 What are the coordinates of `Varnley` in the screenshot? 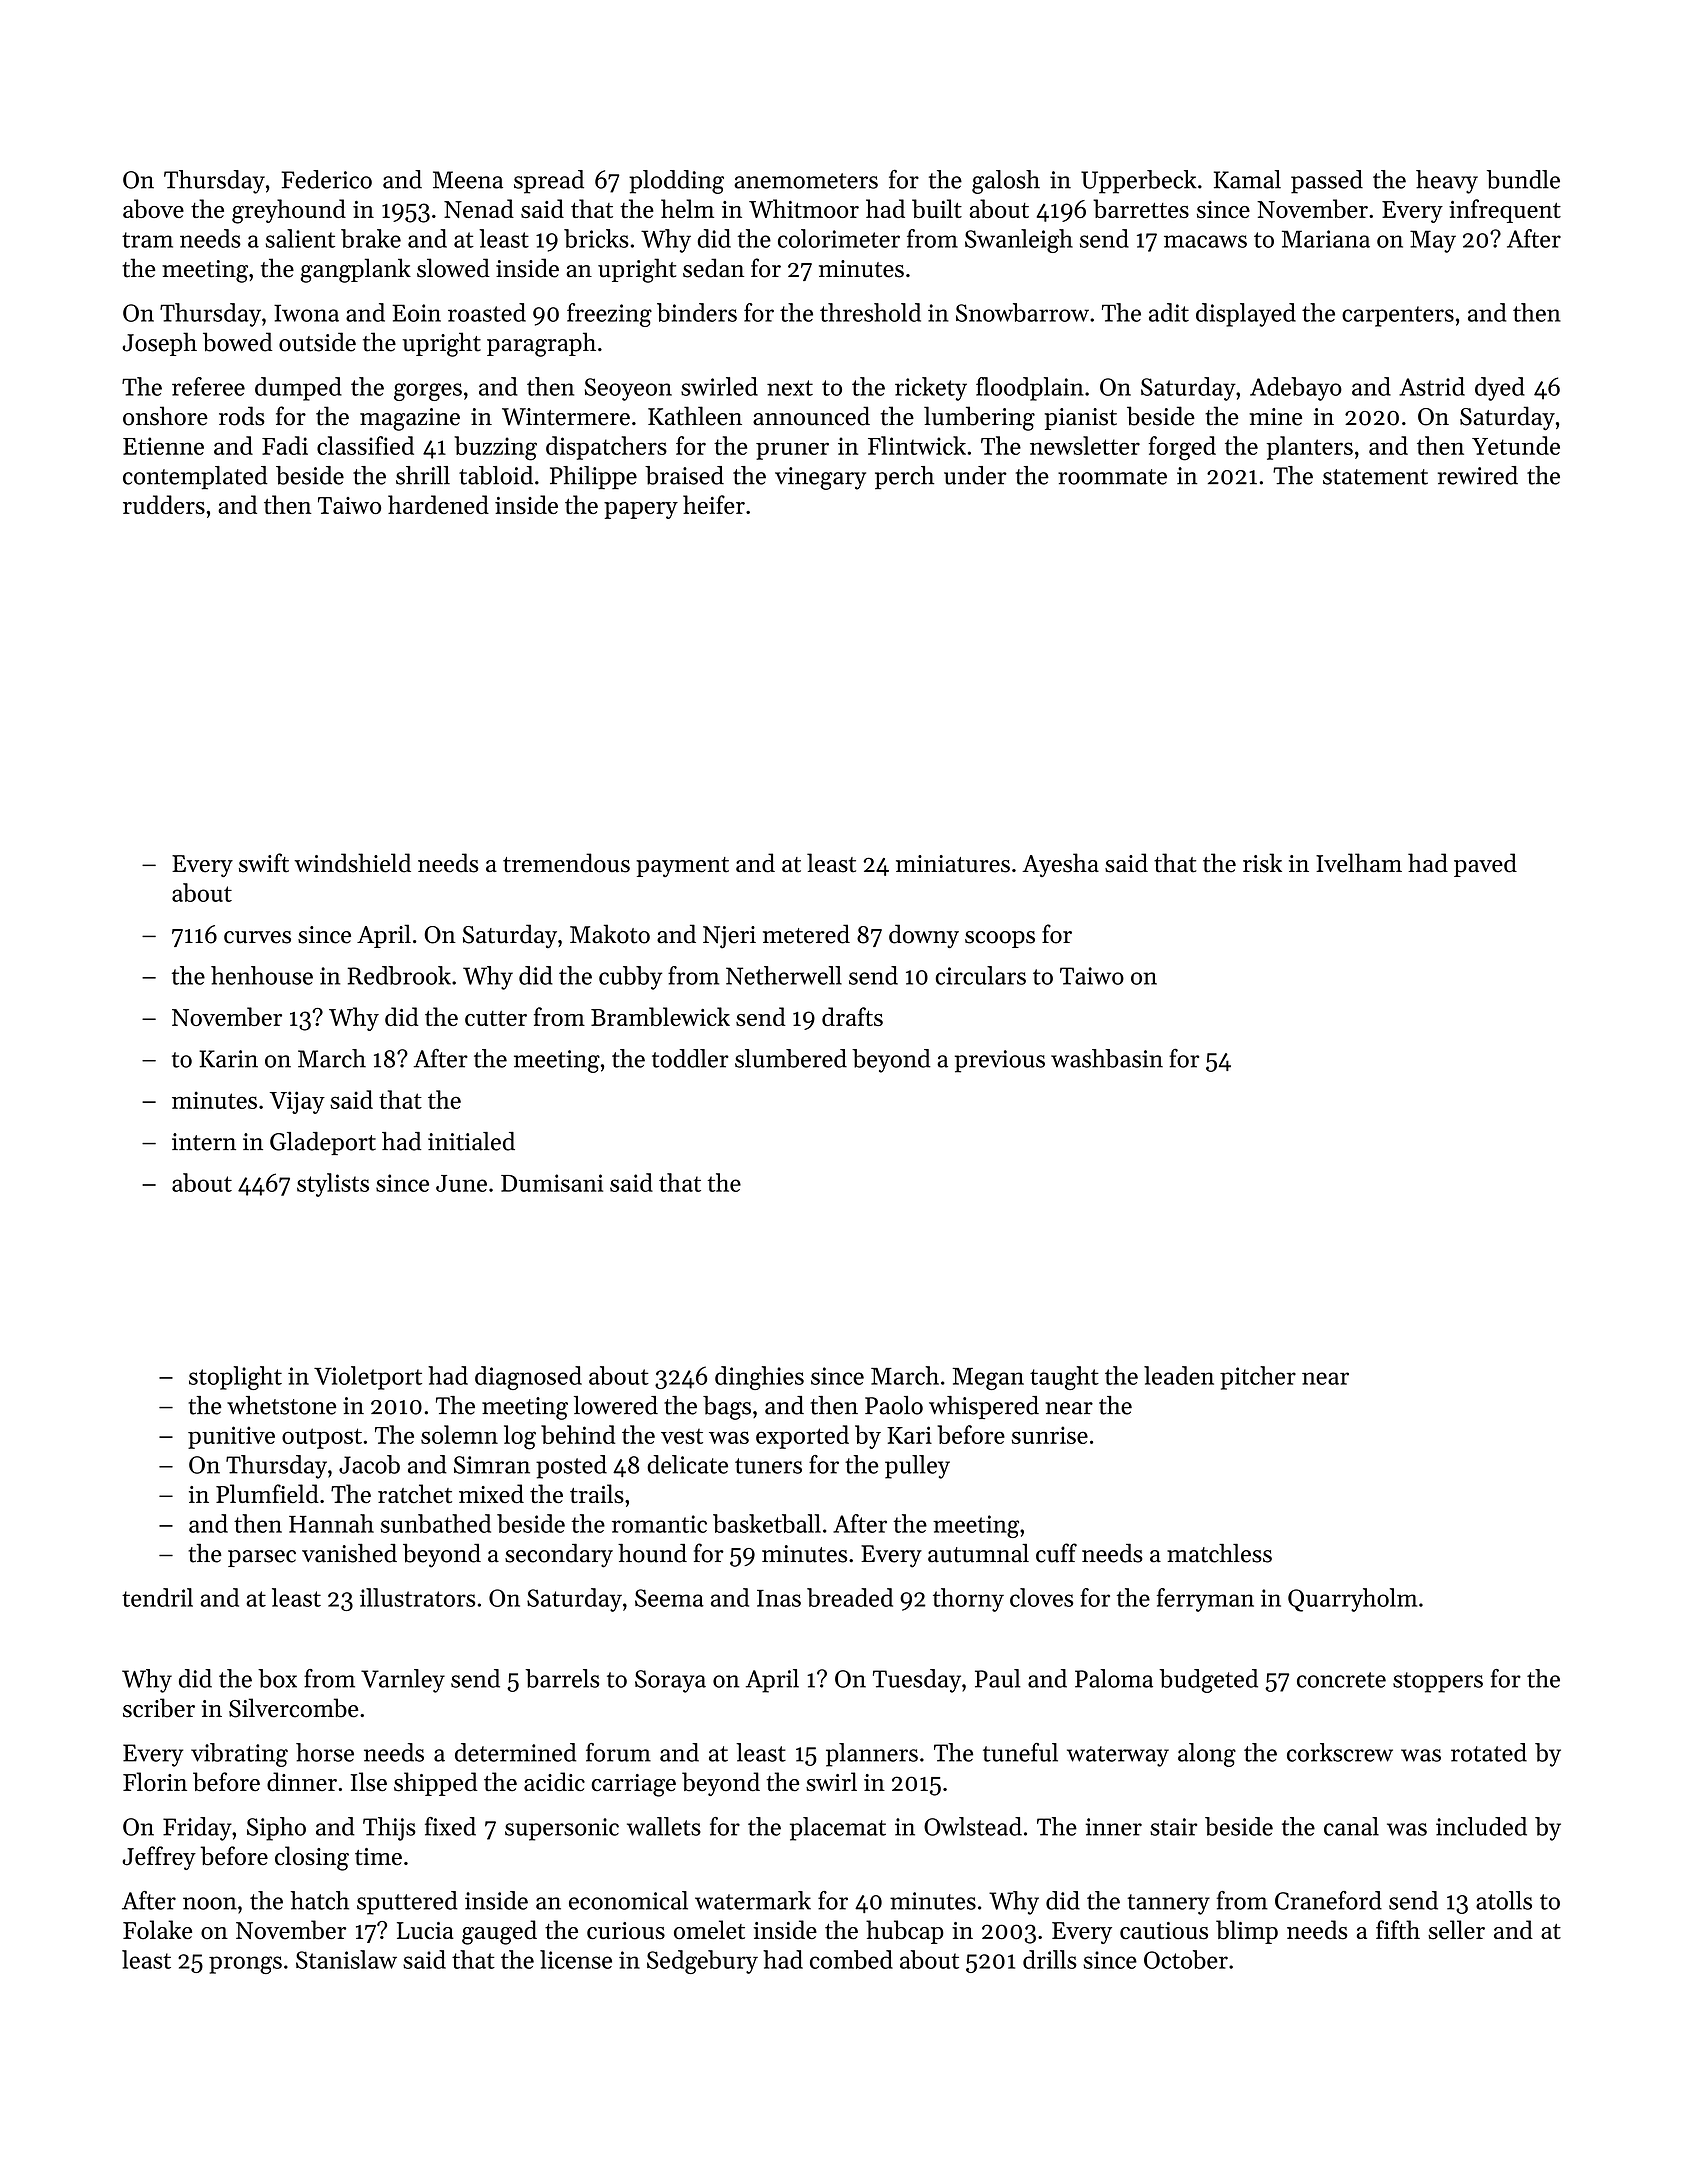 It's located at (403, 1681).
